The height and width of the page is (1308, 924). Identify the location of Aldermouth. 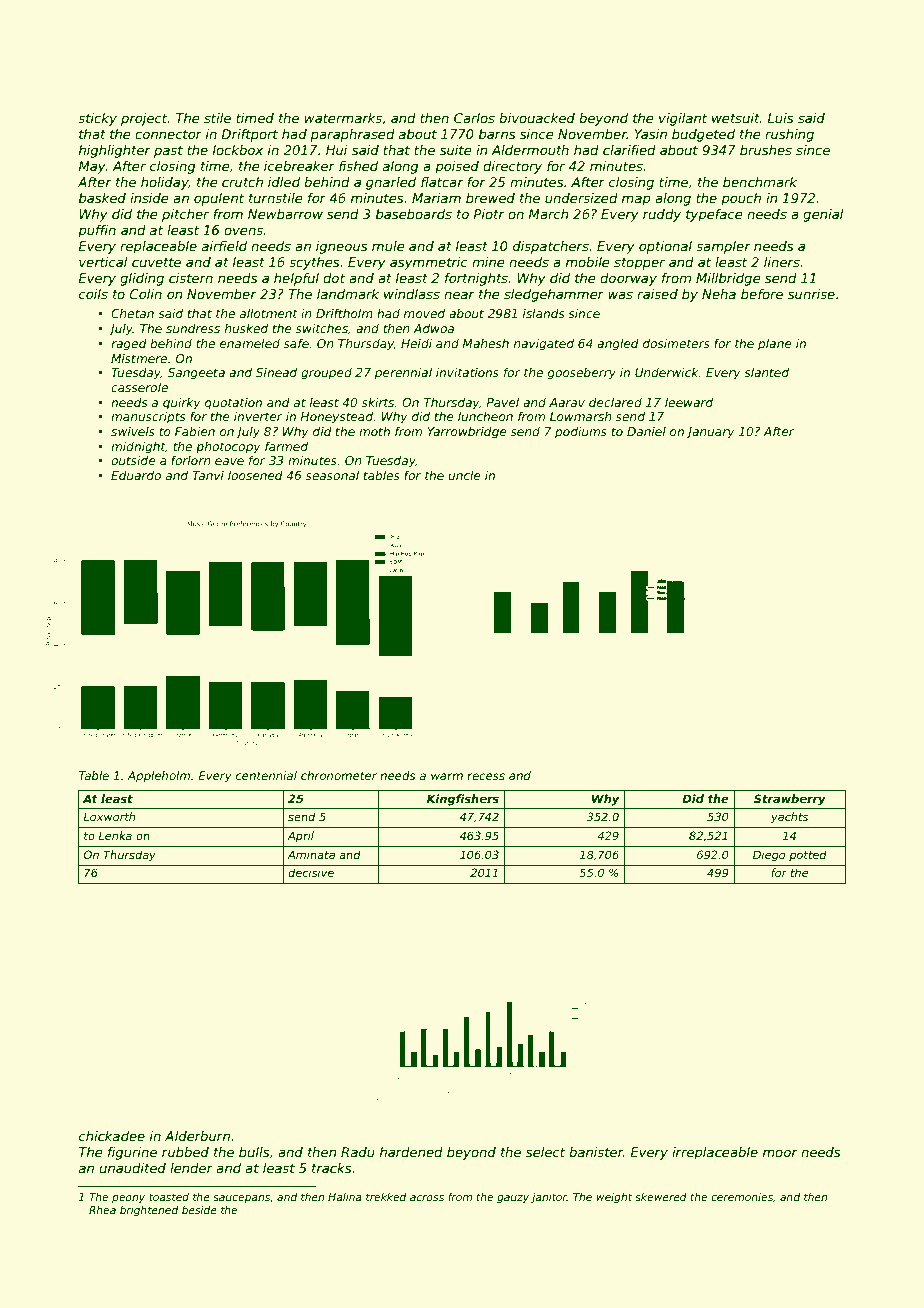
(530, 150).
